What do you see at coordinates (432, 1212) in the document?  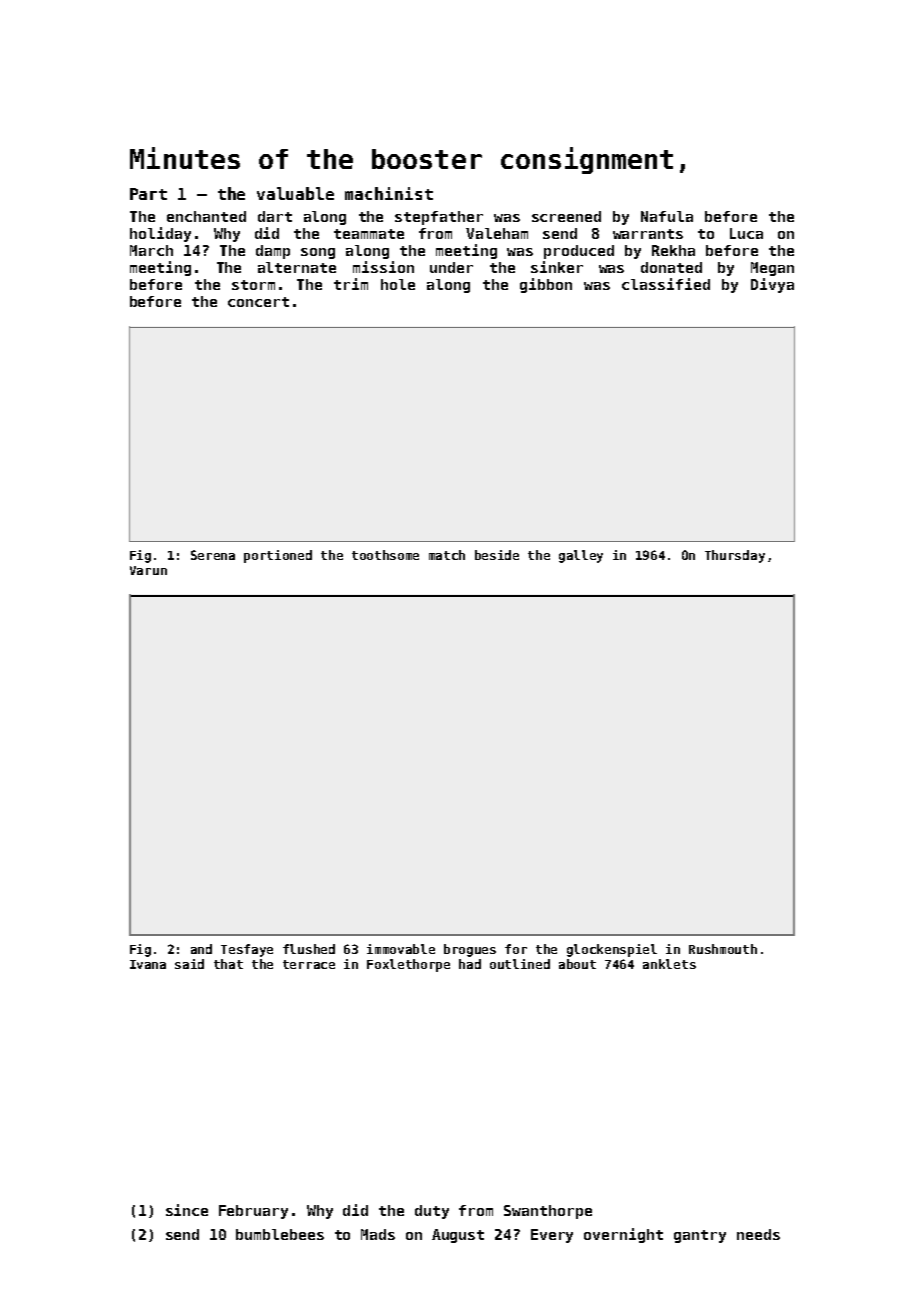 I see `duty` at bounding box center [432, 1212].
